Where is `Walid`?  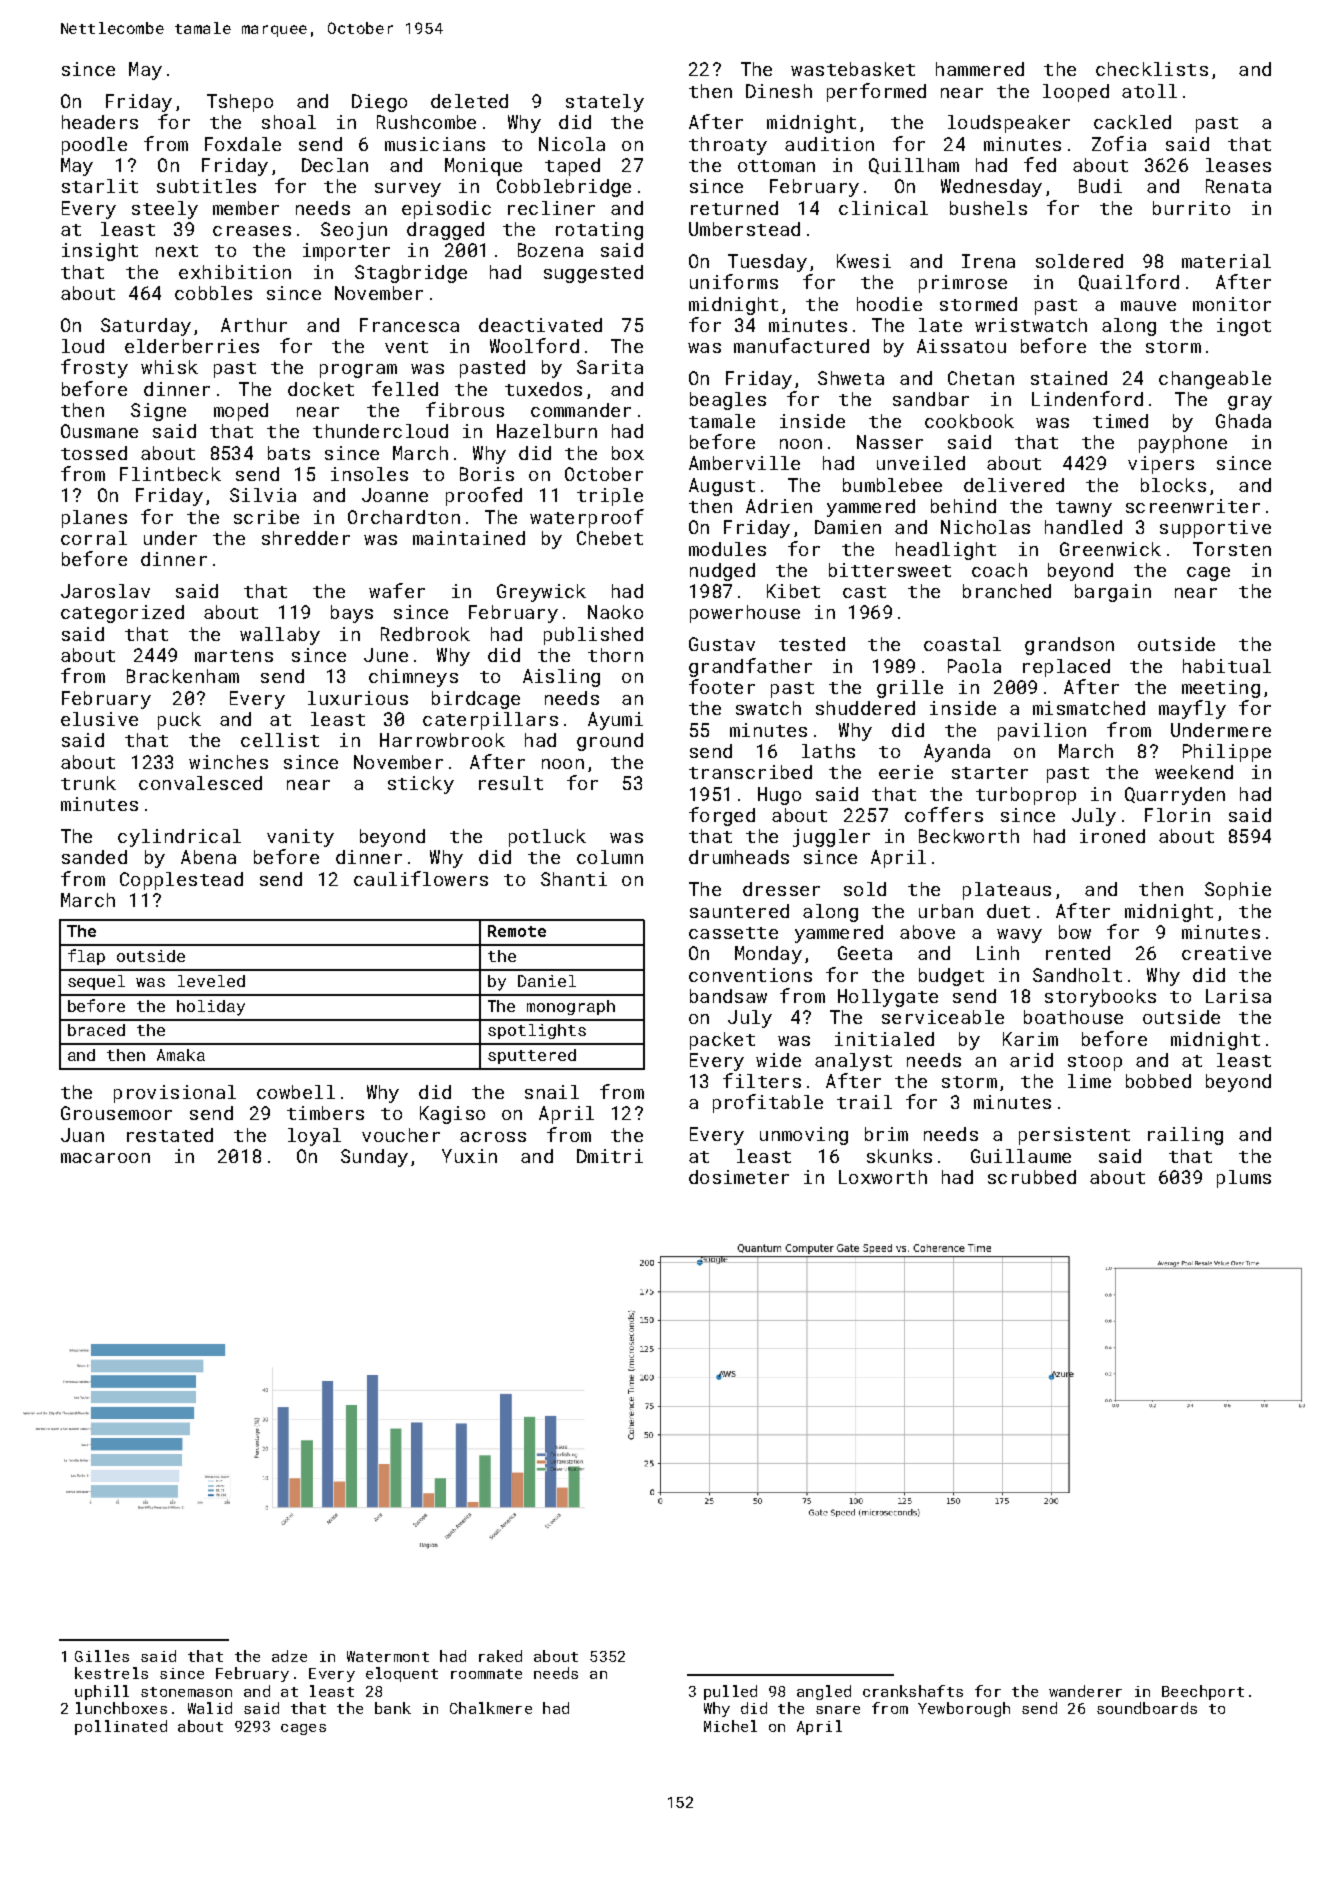 Walid is located at coordinates (210, 1708).
